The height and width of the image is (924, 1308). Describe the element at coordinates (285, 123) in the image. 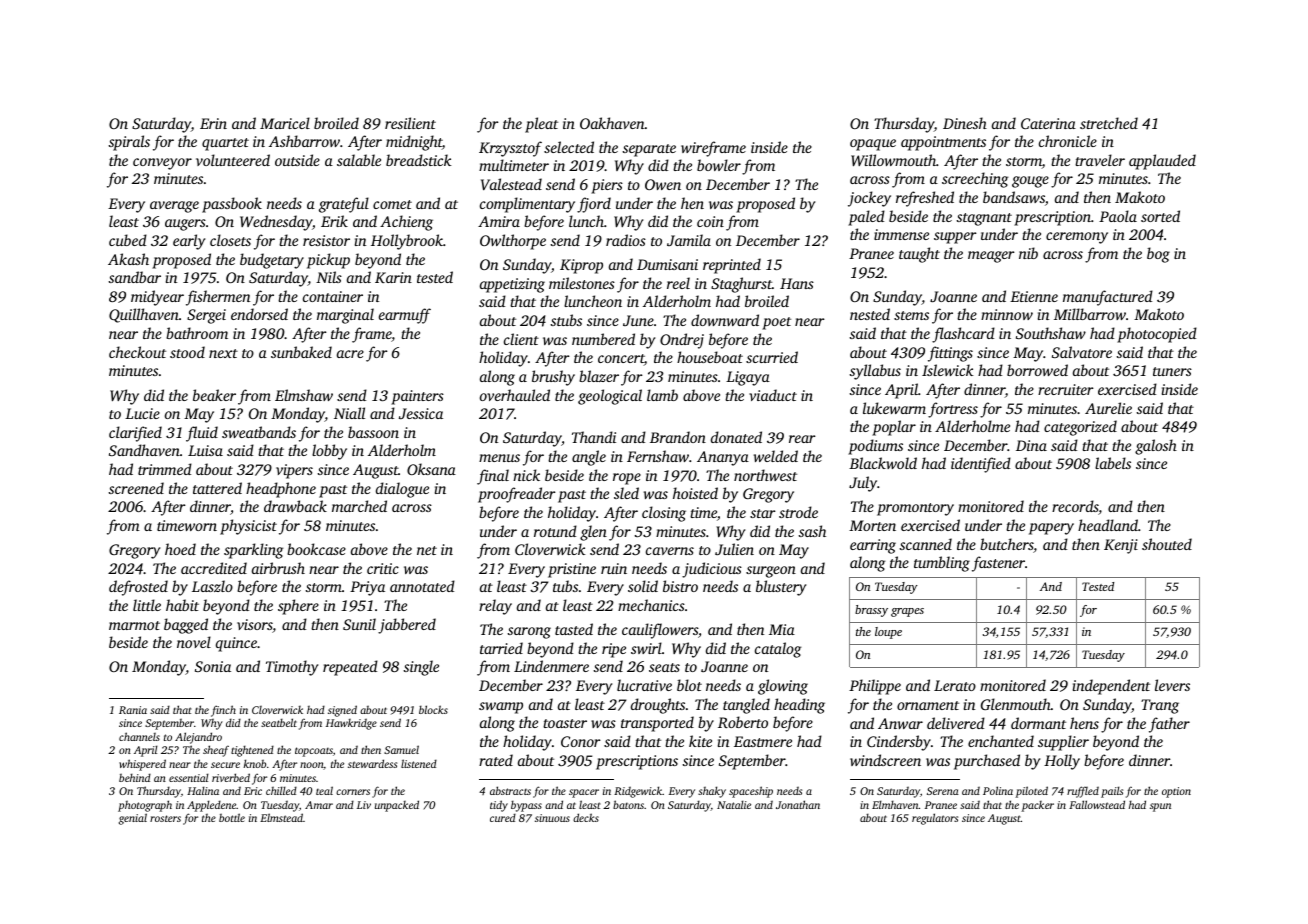

I see `Maricel` at that location.
